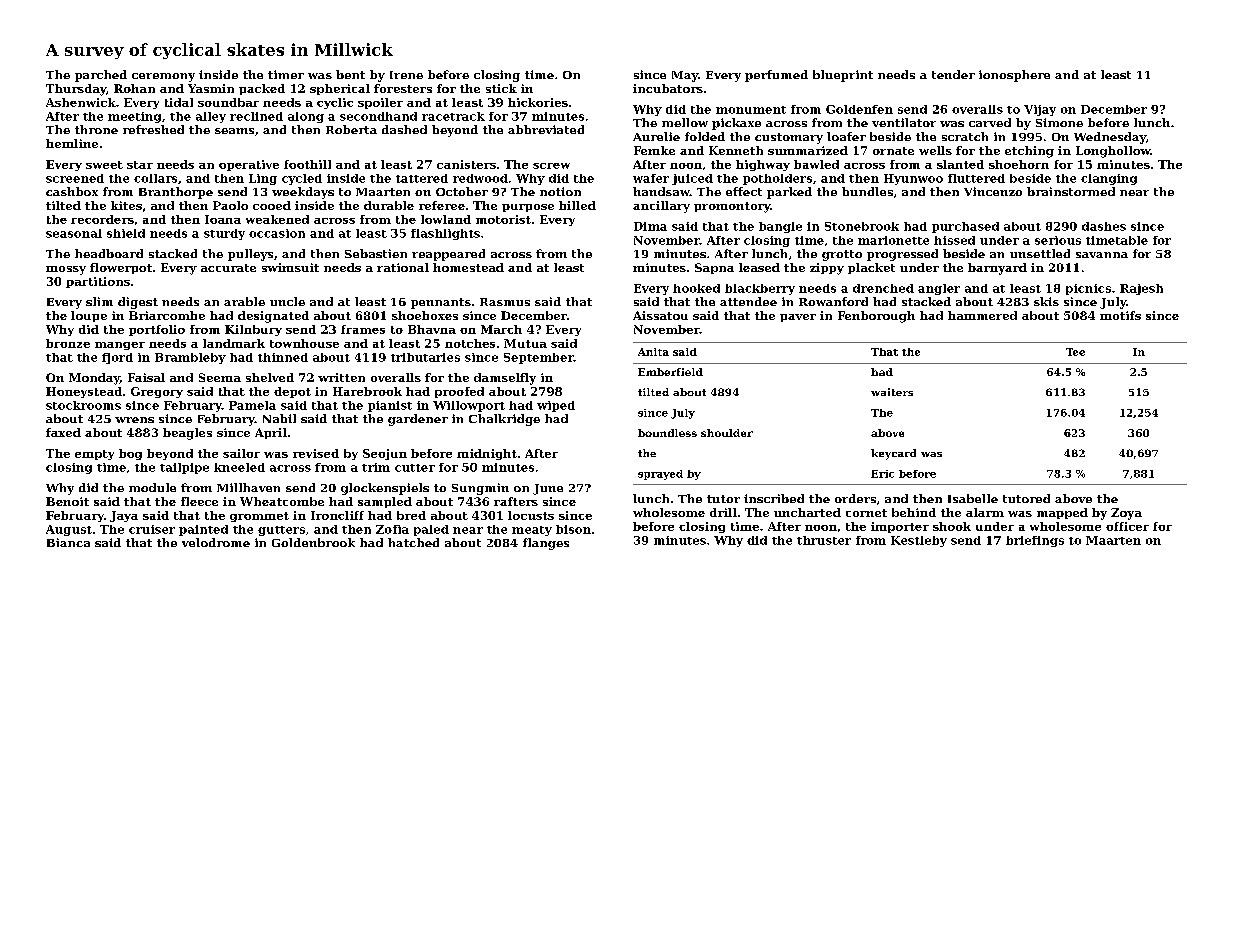 The image size is (1233, 952). Describe the element at coordinates (69, 530) in the page. I see `August` at that location.
